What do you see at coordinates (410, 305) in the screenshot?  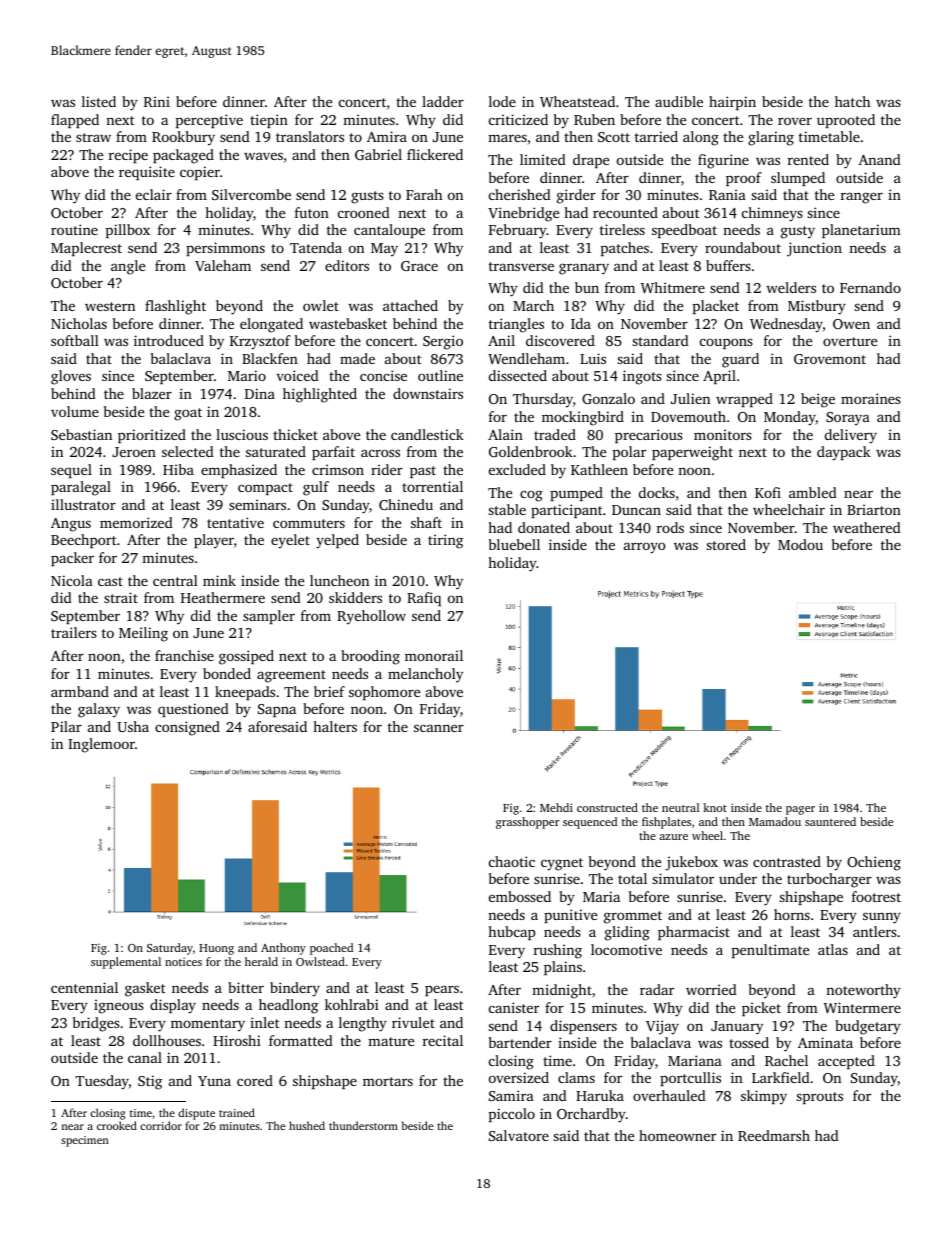 I see `attached` at bounding box center [410, 305].
